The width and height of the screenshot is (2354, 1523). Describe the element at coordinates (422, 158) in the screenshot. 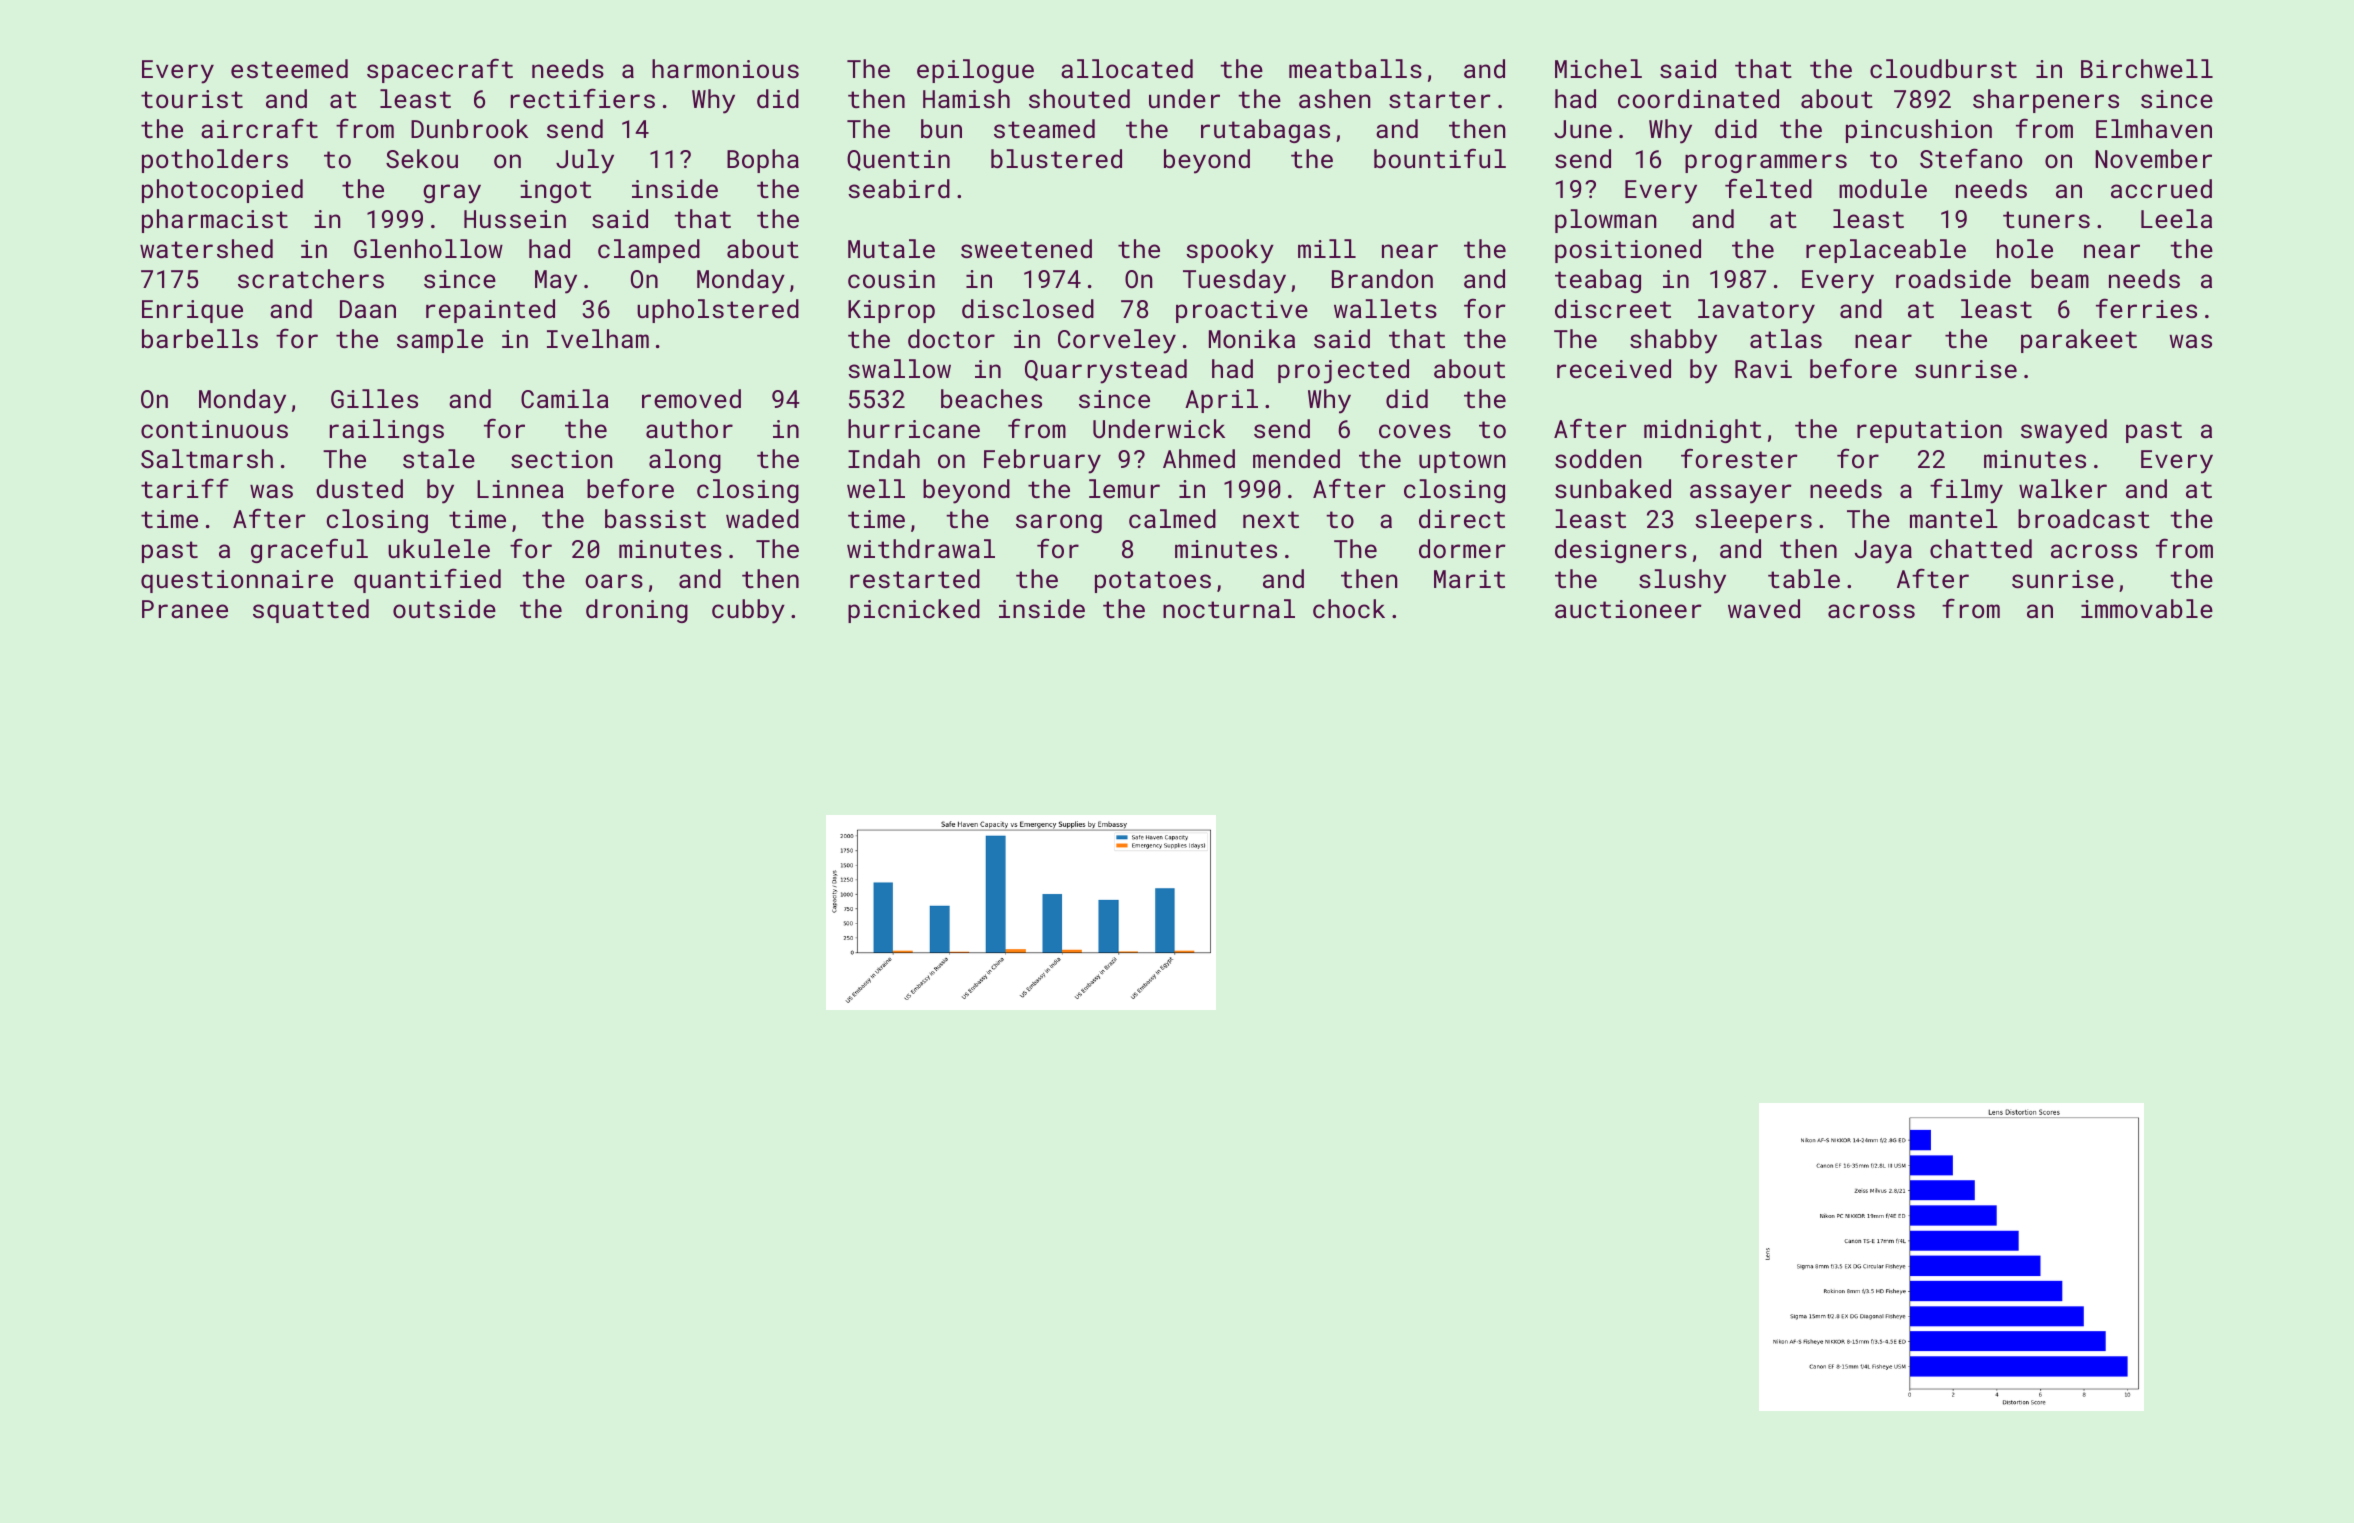

I see `Sekou` at that location.
